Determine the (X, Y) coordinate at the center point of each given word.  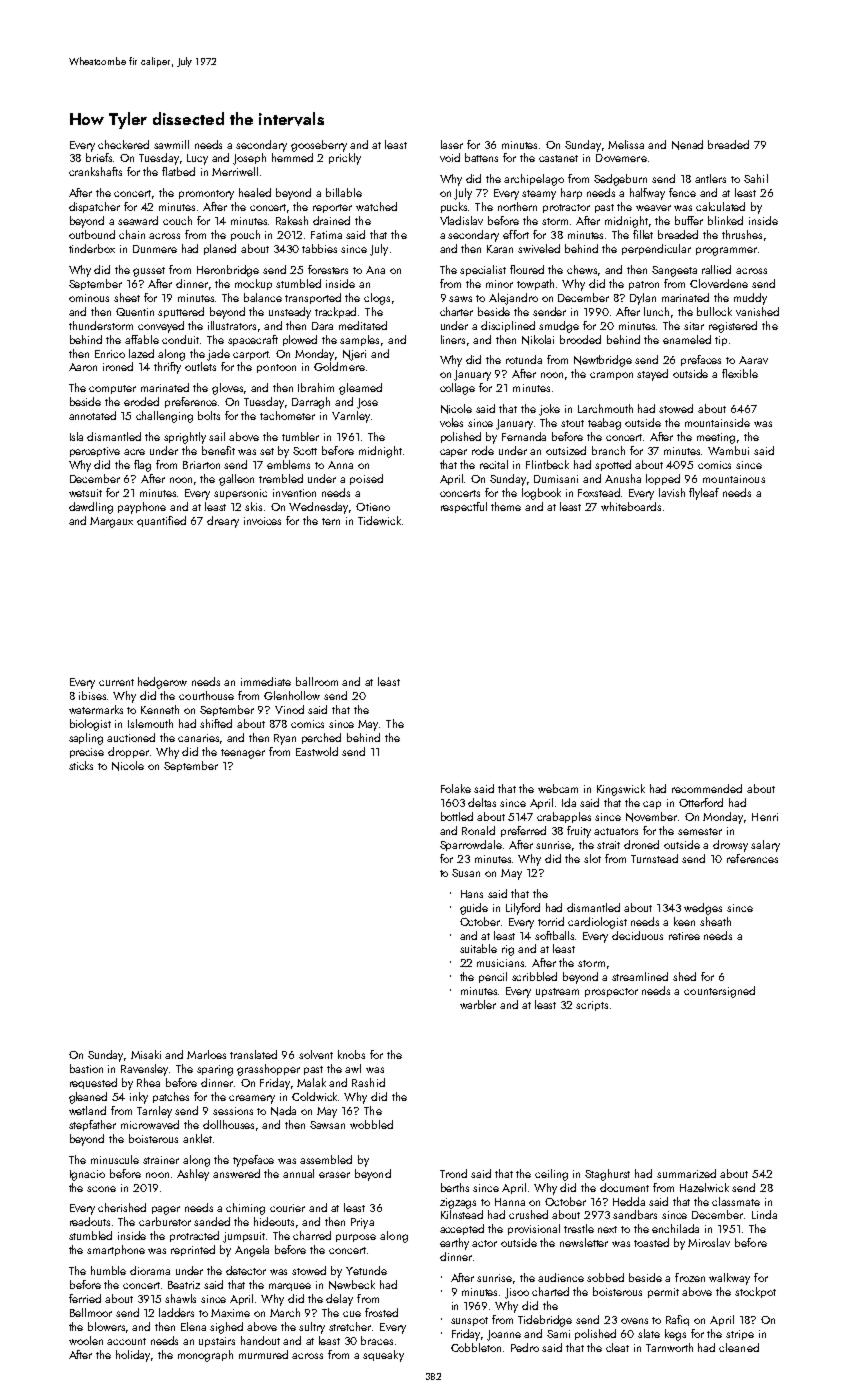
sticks (81, 765)
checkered (123, 144)
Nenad (687, 145)
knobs (351, 1054)
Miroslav (709, 1242)
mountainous (734, 479)
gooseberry (319, 146)
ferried (85, 1298)
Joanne (504, 1335)
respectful (464, 507)
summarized (686, 1173)
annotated (92, 415)
